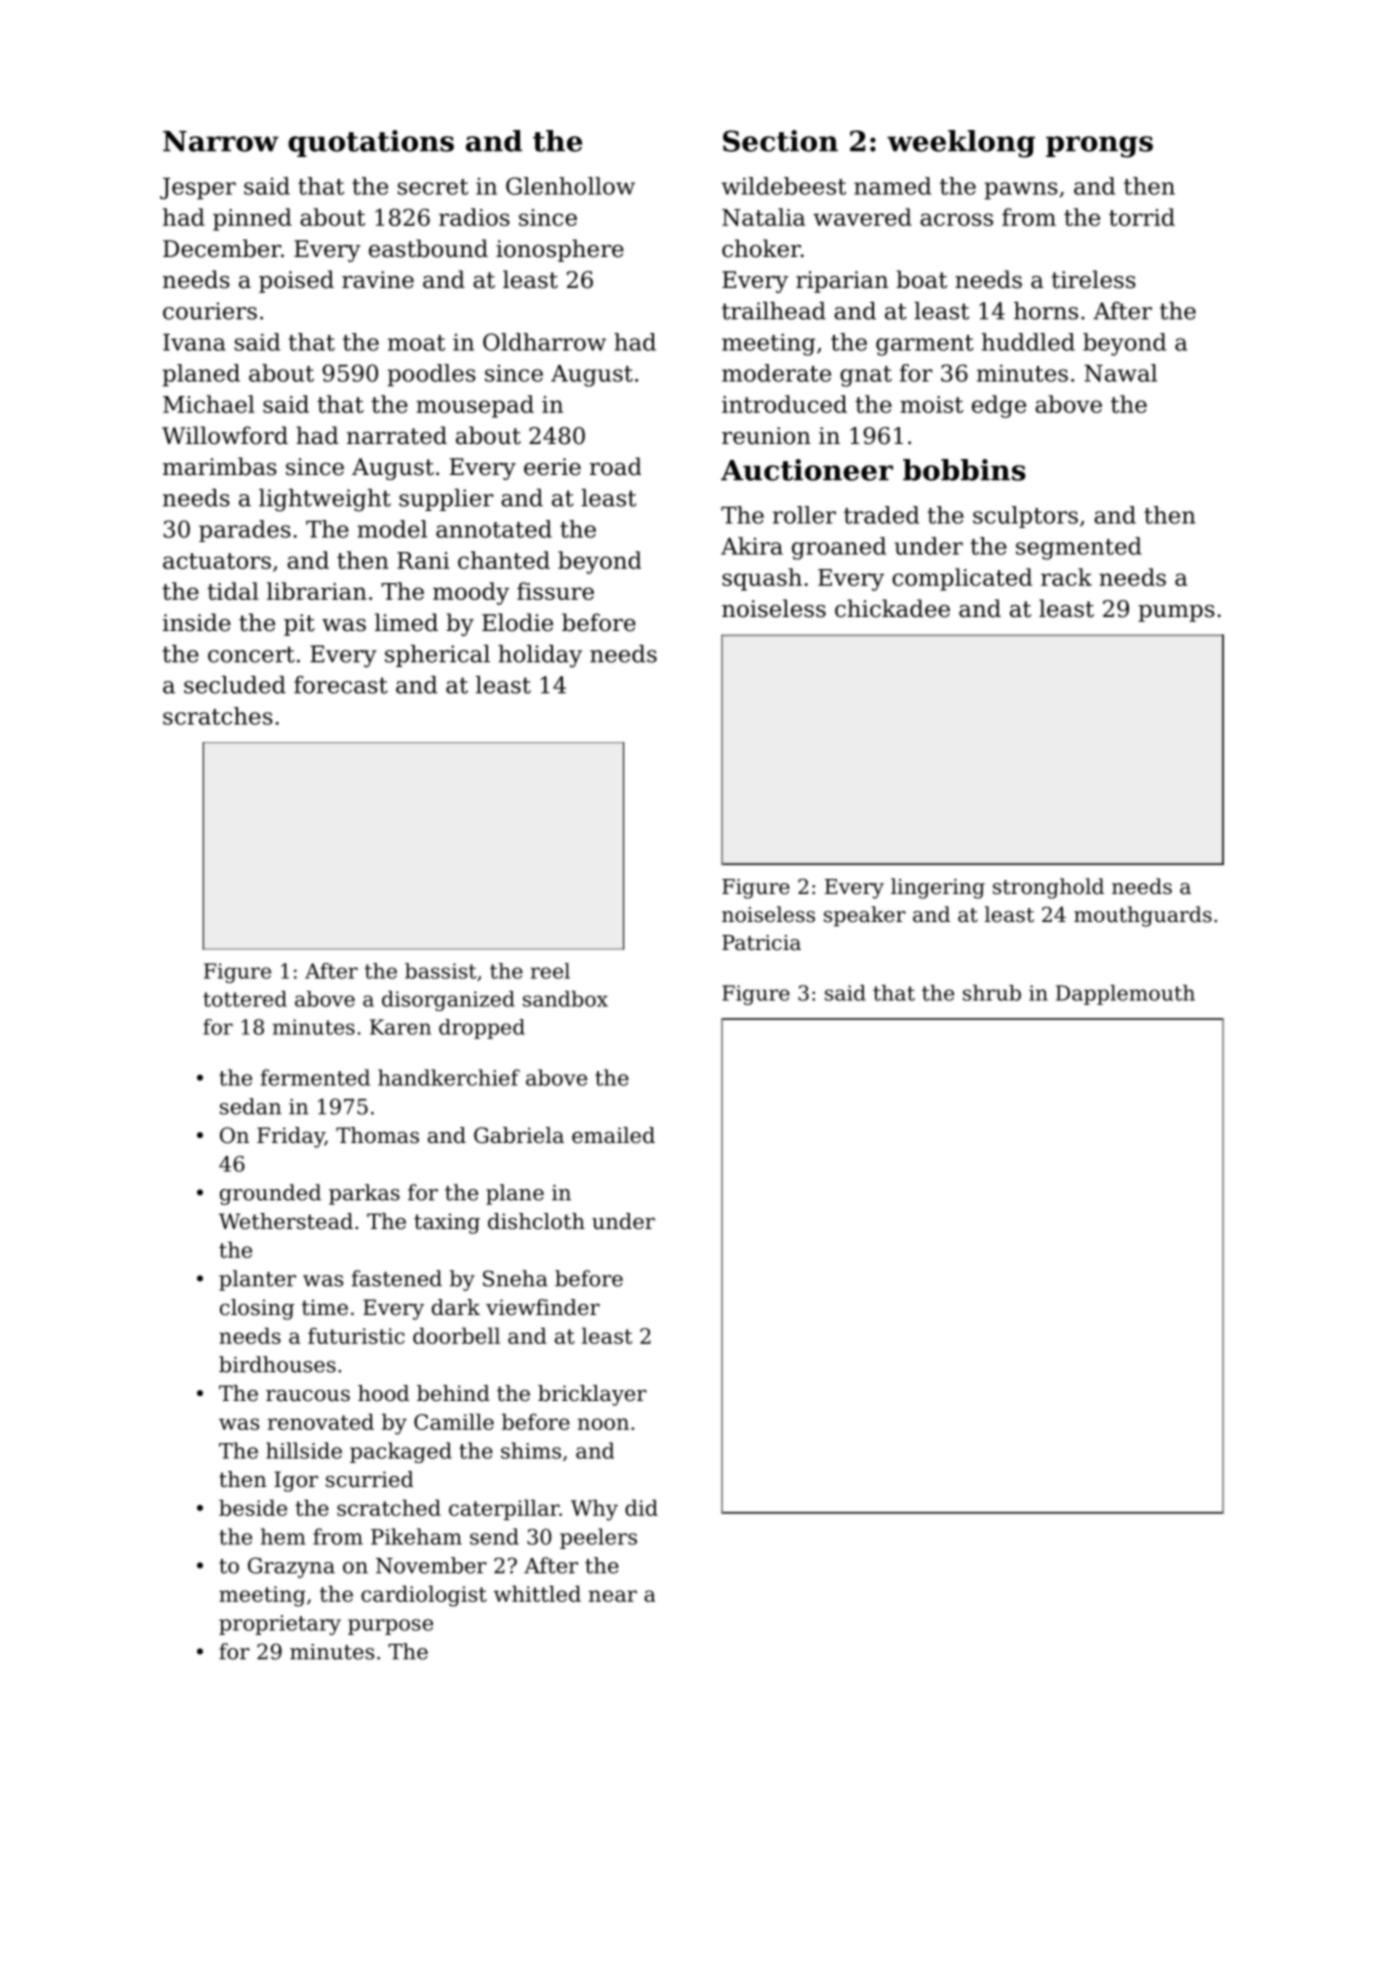 This screenshot has width=1386, height=1969. What do you see at coordinates (218, 716) in the screenshot?
I see `scratches` at bounding box center [218, 716].
